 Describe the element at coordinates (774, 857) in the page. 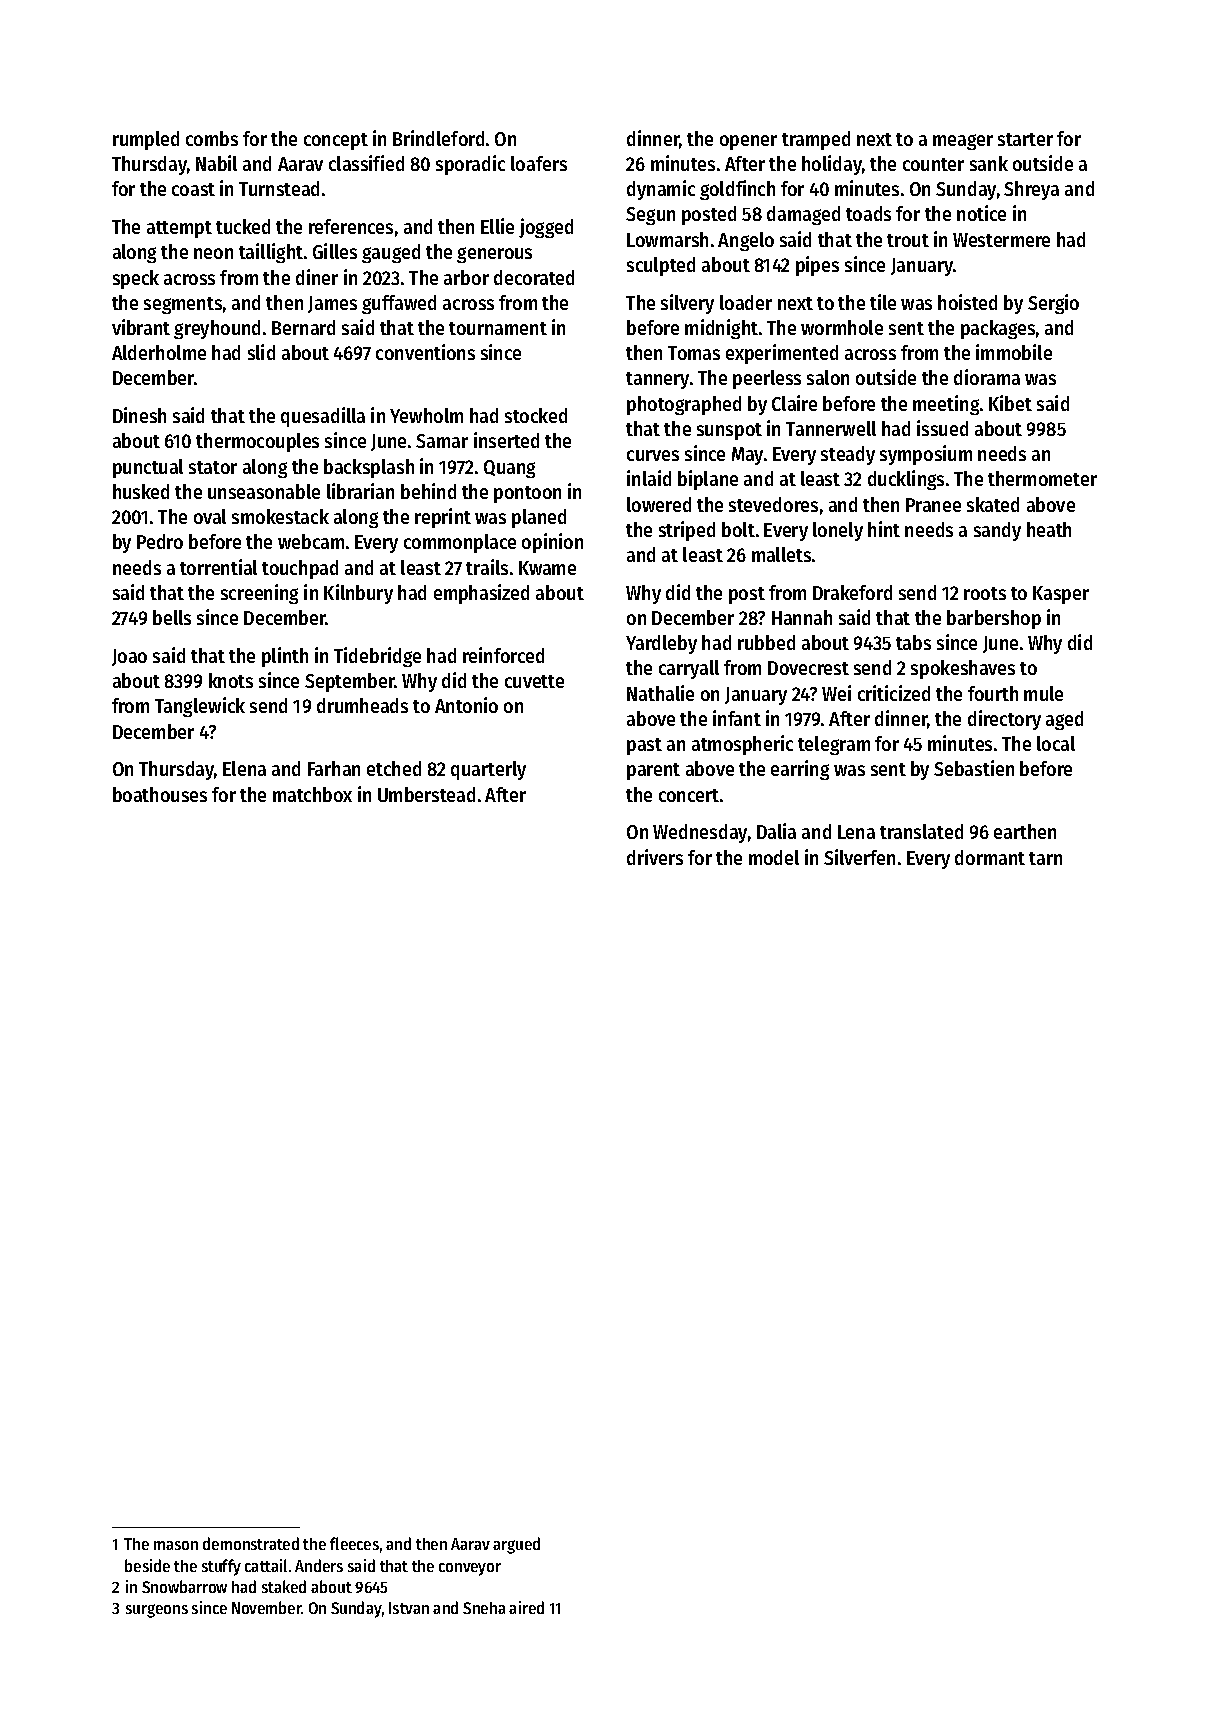

I see `model` at that location.
